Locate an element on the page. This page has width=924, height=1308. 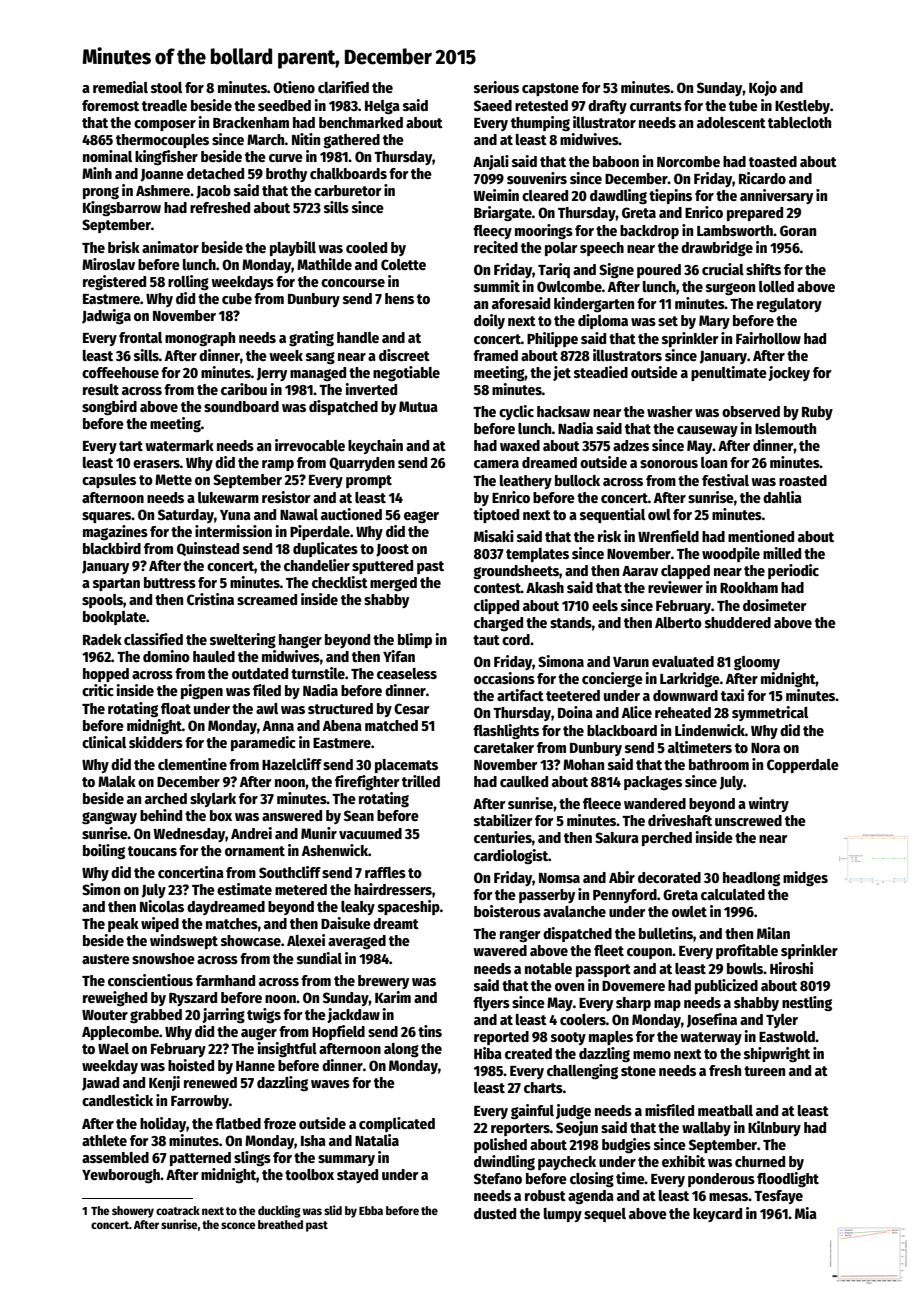
discreet is located at coordinates (404, 355).
